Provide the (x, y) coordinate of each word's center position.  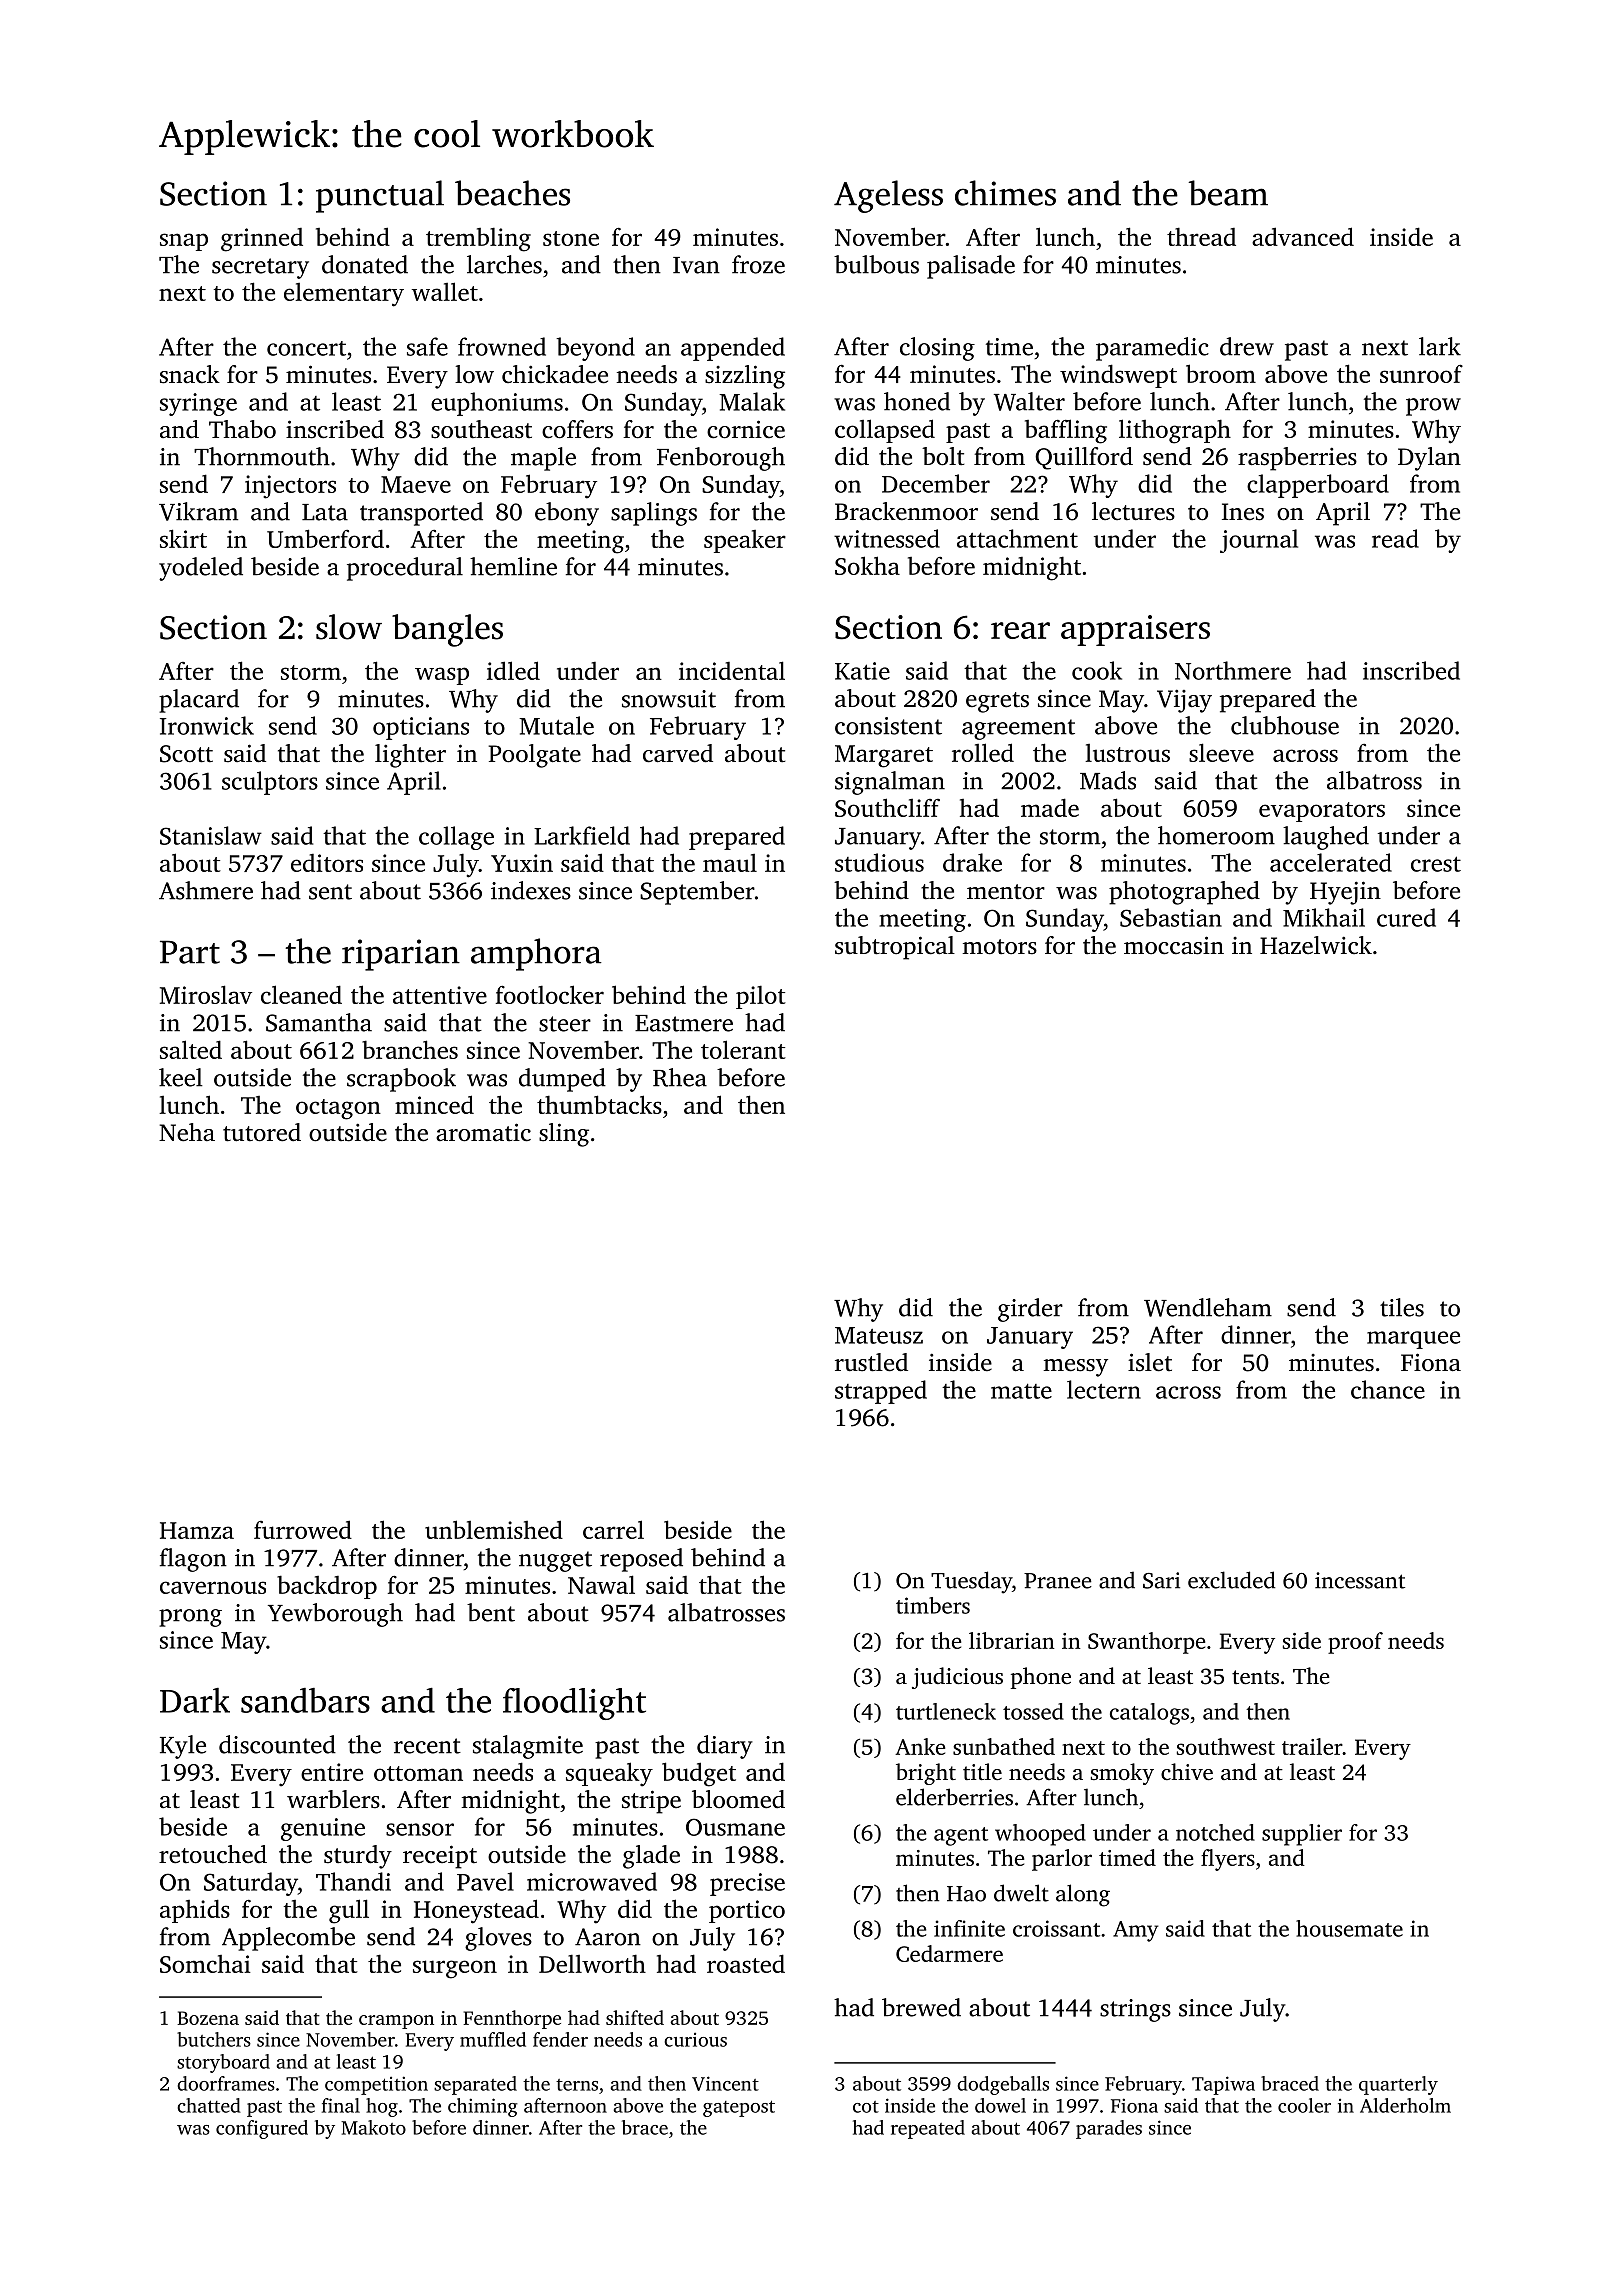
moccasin (1174, 945)
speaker (745, 541)
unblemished (494, 1529)
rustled (871, 1362)
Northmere (1233, 670)
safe (427, 346)
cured (1406, 917)
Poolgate (535, 756)
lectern (1104, 1389)
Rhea (680, 1077)
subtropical (895, 948)
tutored (262, 1132)
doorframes (226, 2083)
